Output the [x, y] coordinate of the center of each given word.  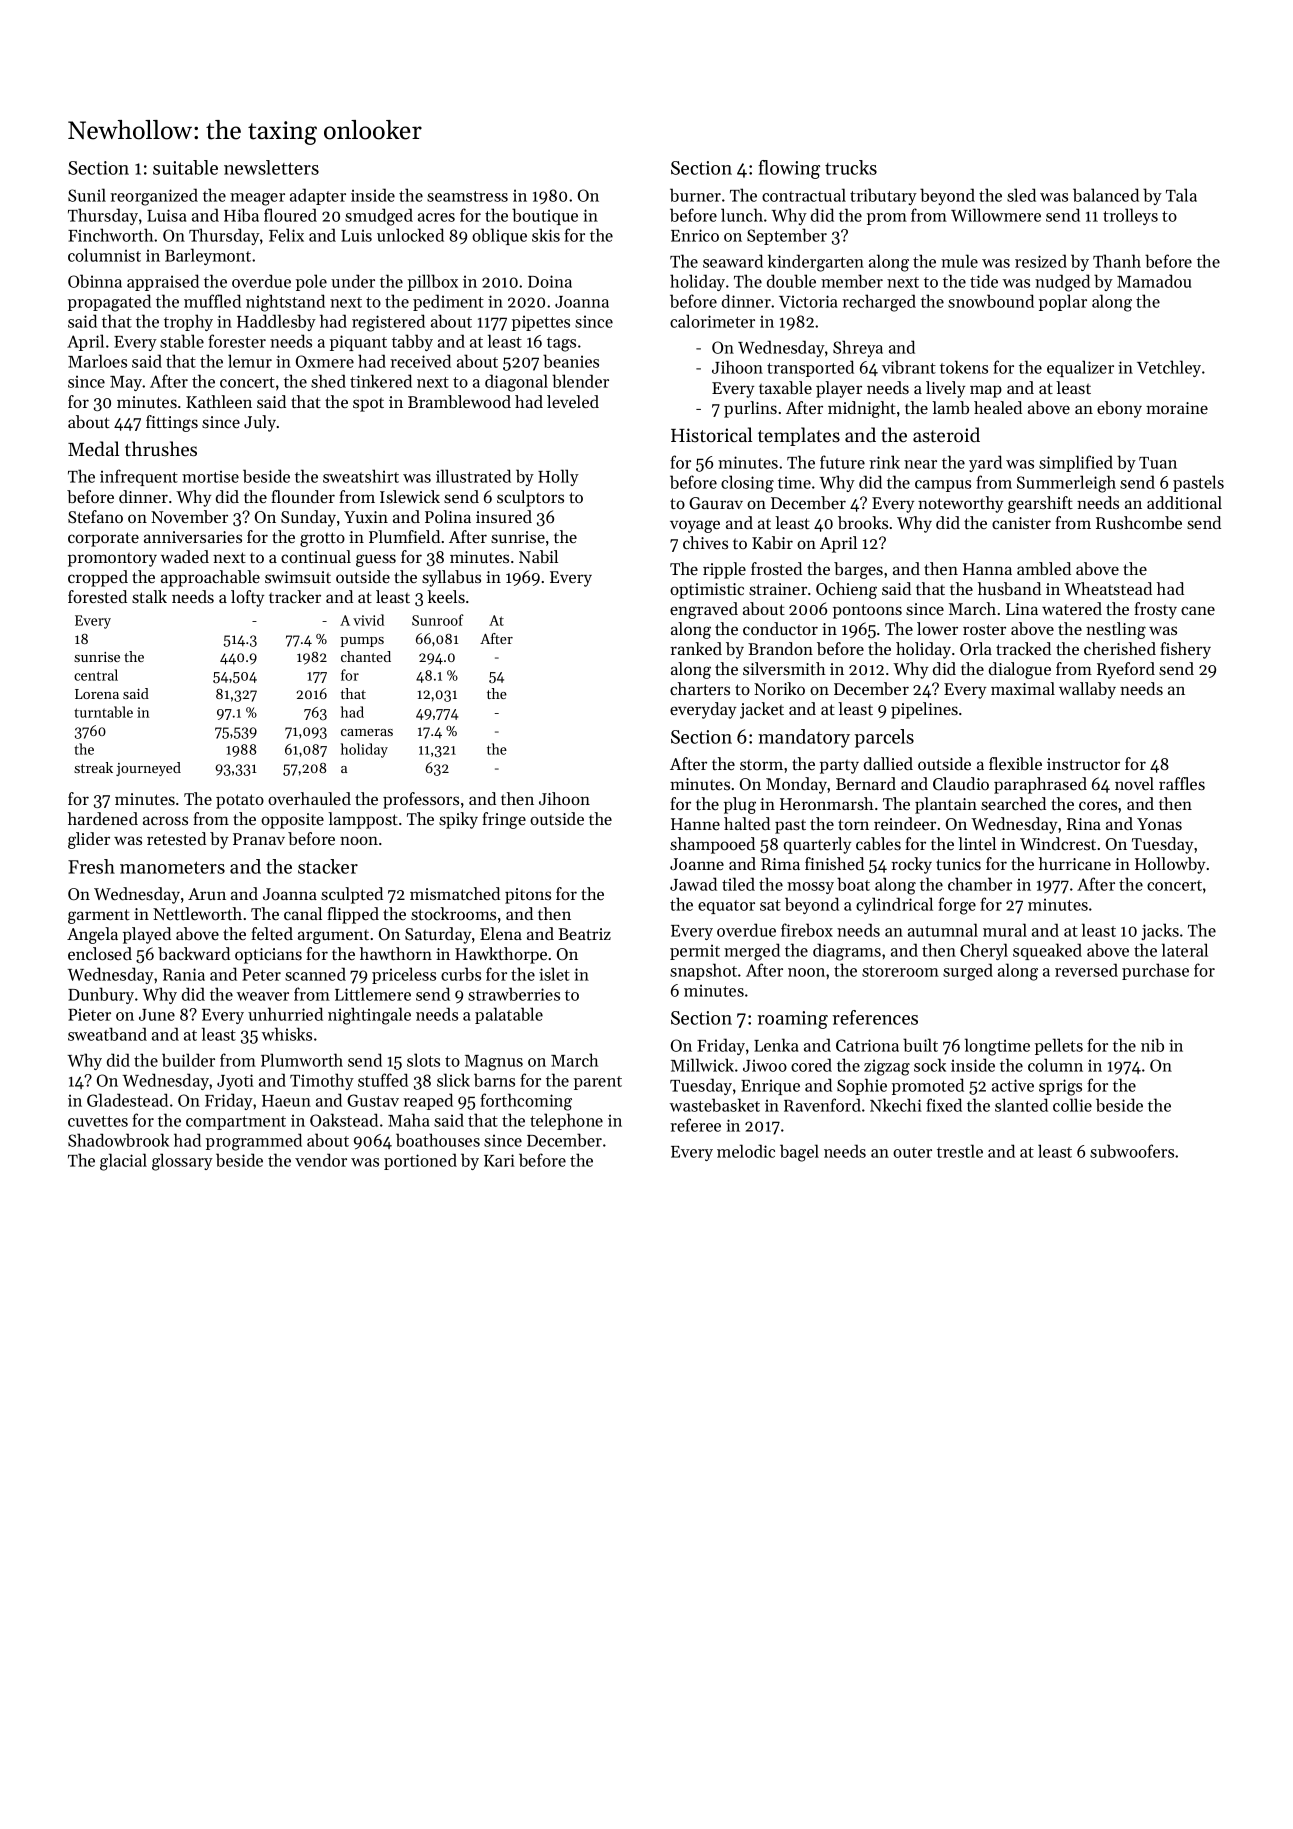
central [96, 675]
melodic [746, 1151]
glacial [123, 1162]
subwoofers [1132, 1151]
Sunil [87, 195]
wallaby [1087, 690]
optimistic [707, 591]
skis [546, 235]
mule [959, 261]
